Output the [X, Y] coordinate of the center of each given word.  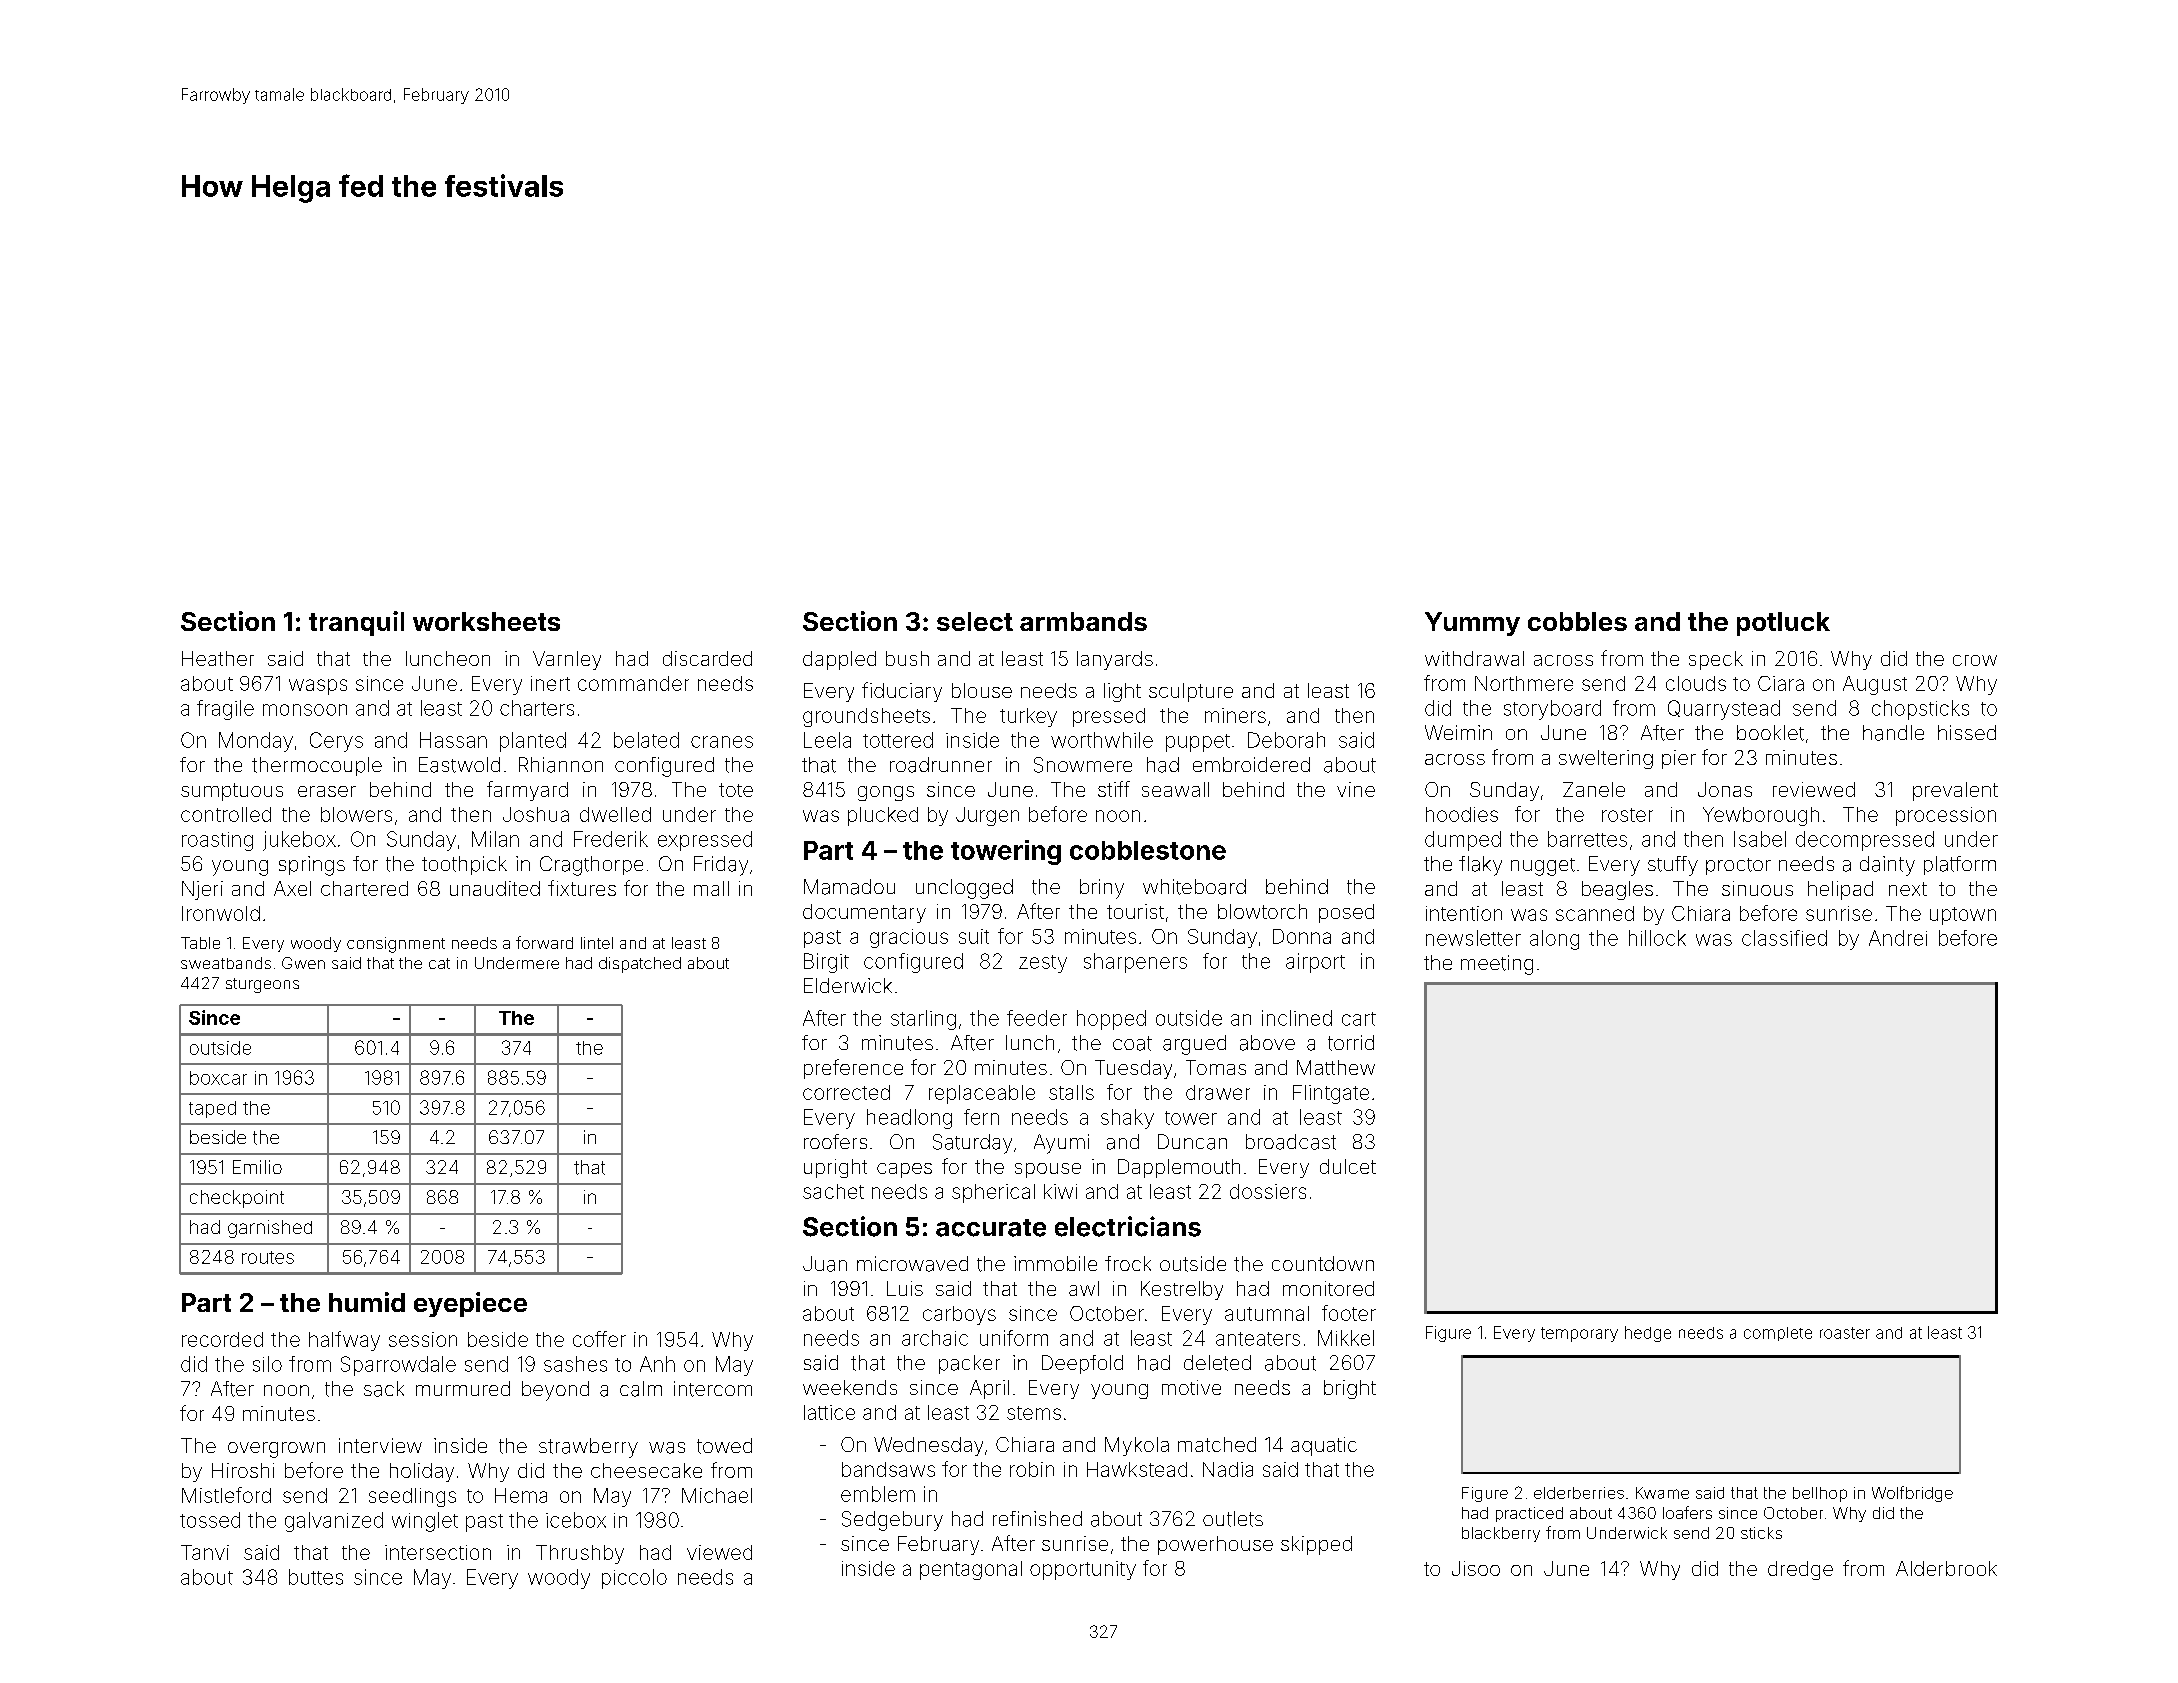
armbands [1083, 621]
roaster [1845, 1333]
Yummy [1472, 624]
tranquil [356, 623]
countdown [1323, 1263]
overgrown [276, 1450]
